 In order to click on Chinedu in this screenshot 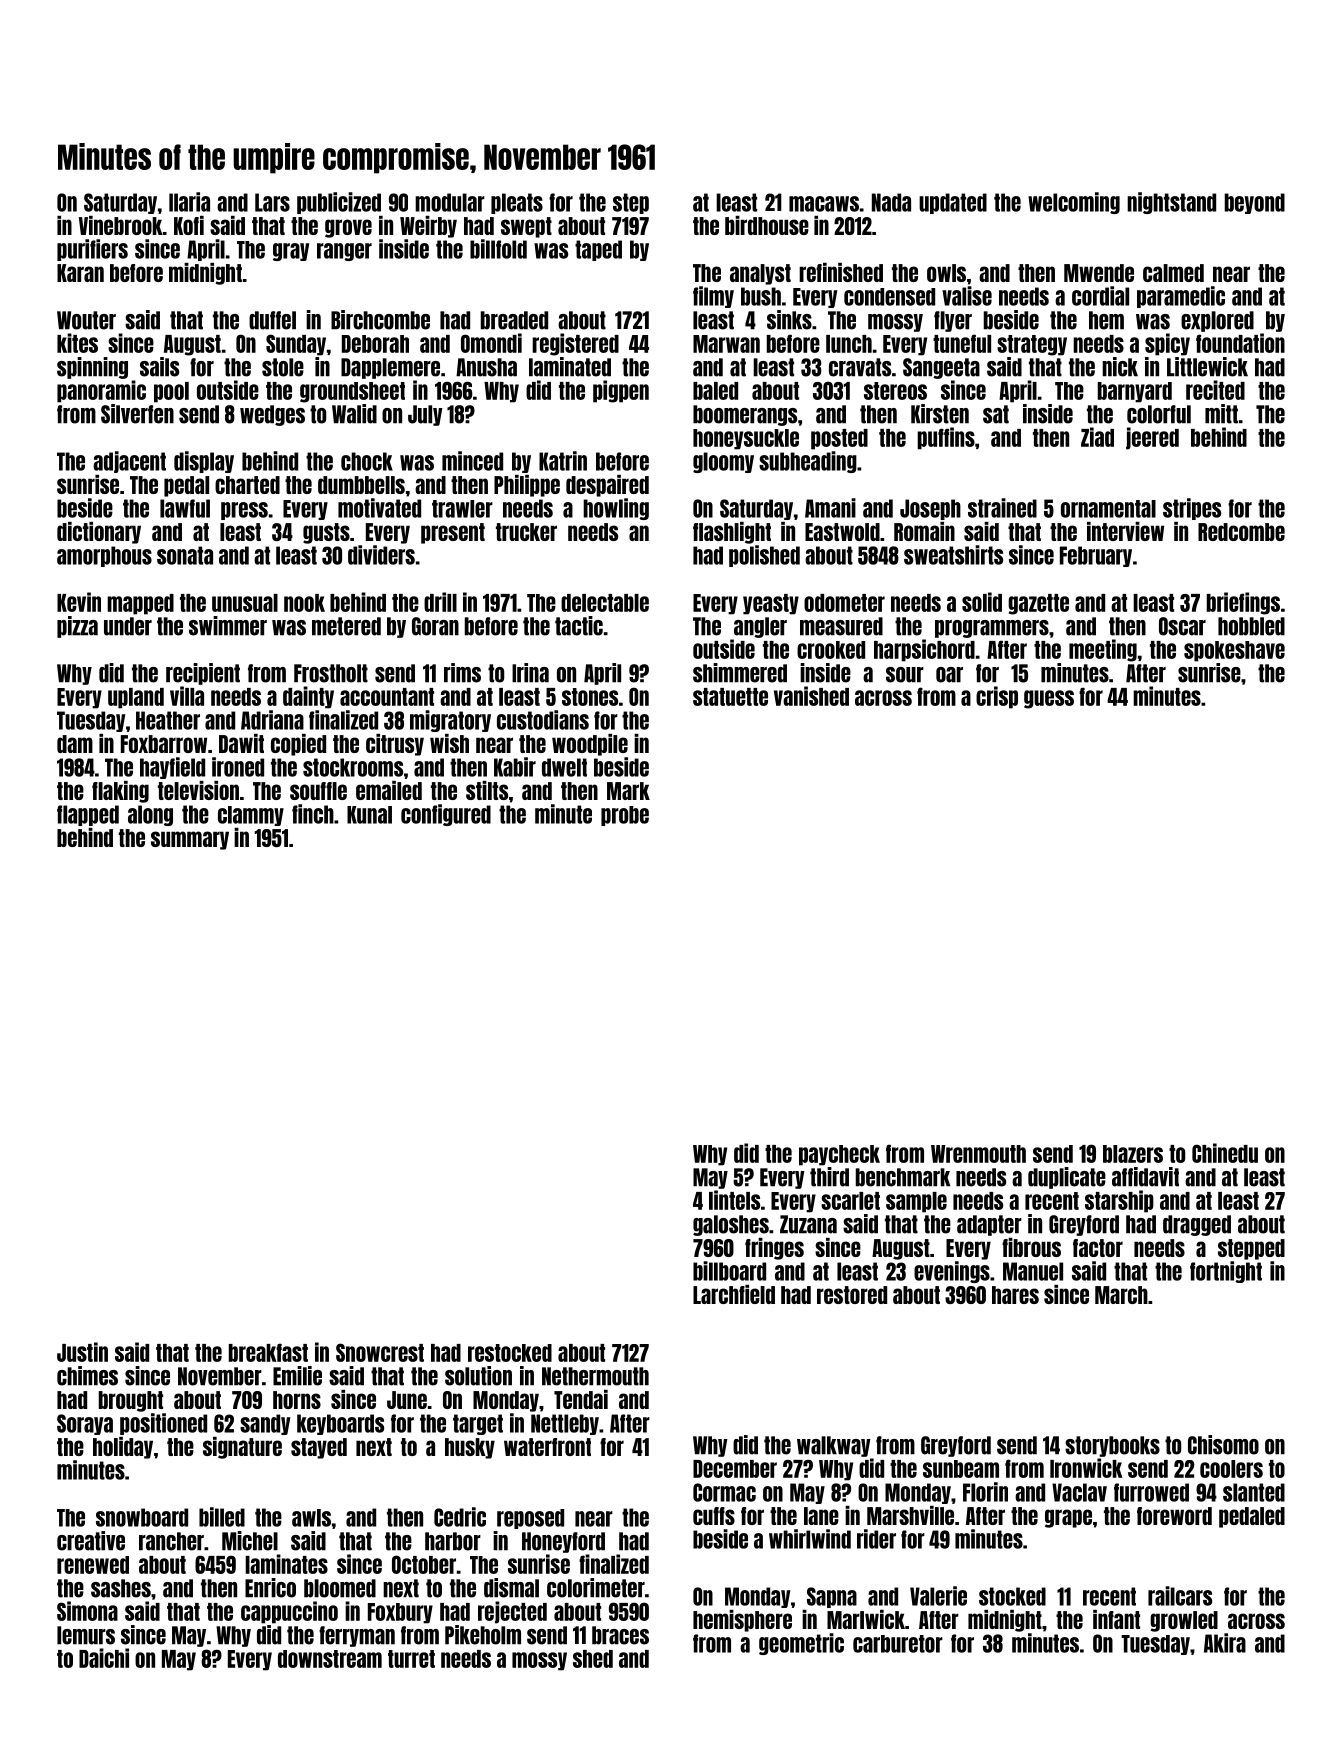, I will do `click(1225, 1153)`.
